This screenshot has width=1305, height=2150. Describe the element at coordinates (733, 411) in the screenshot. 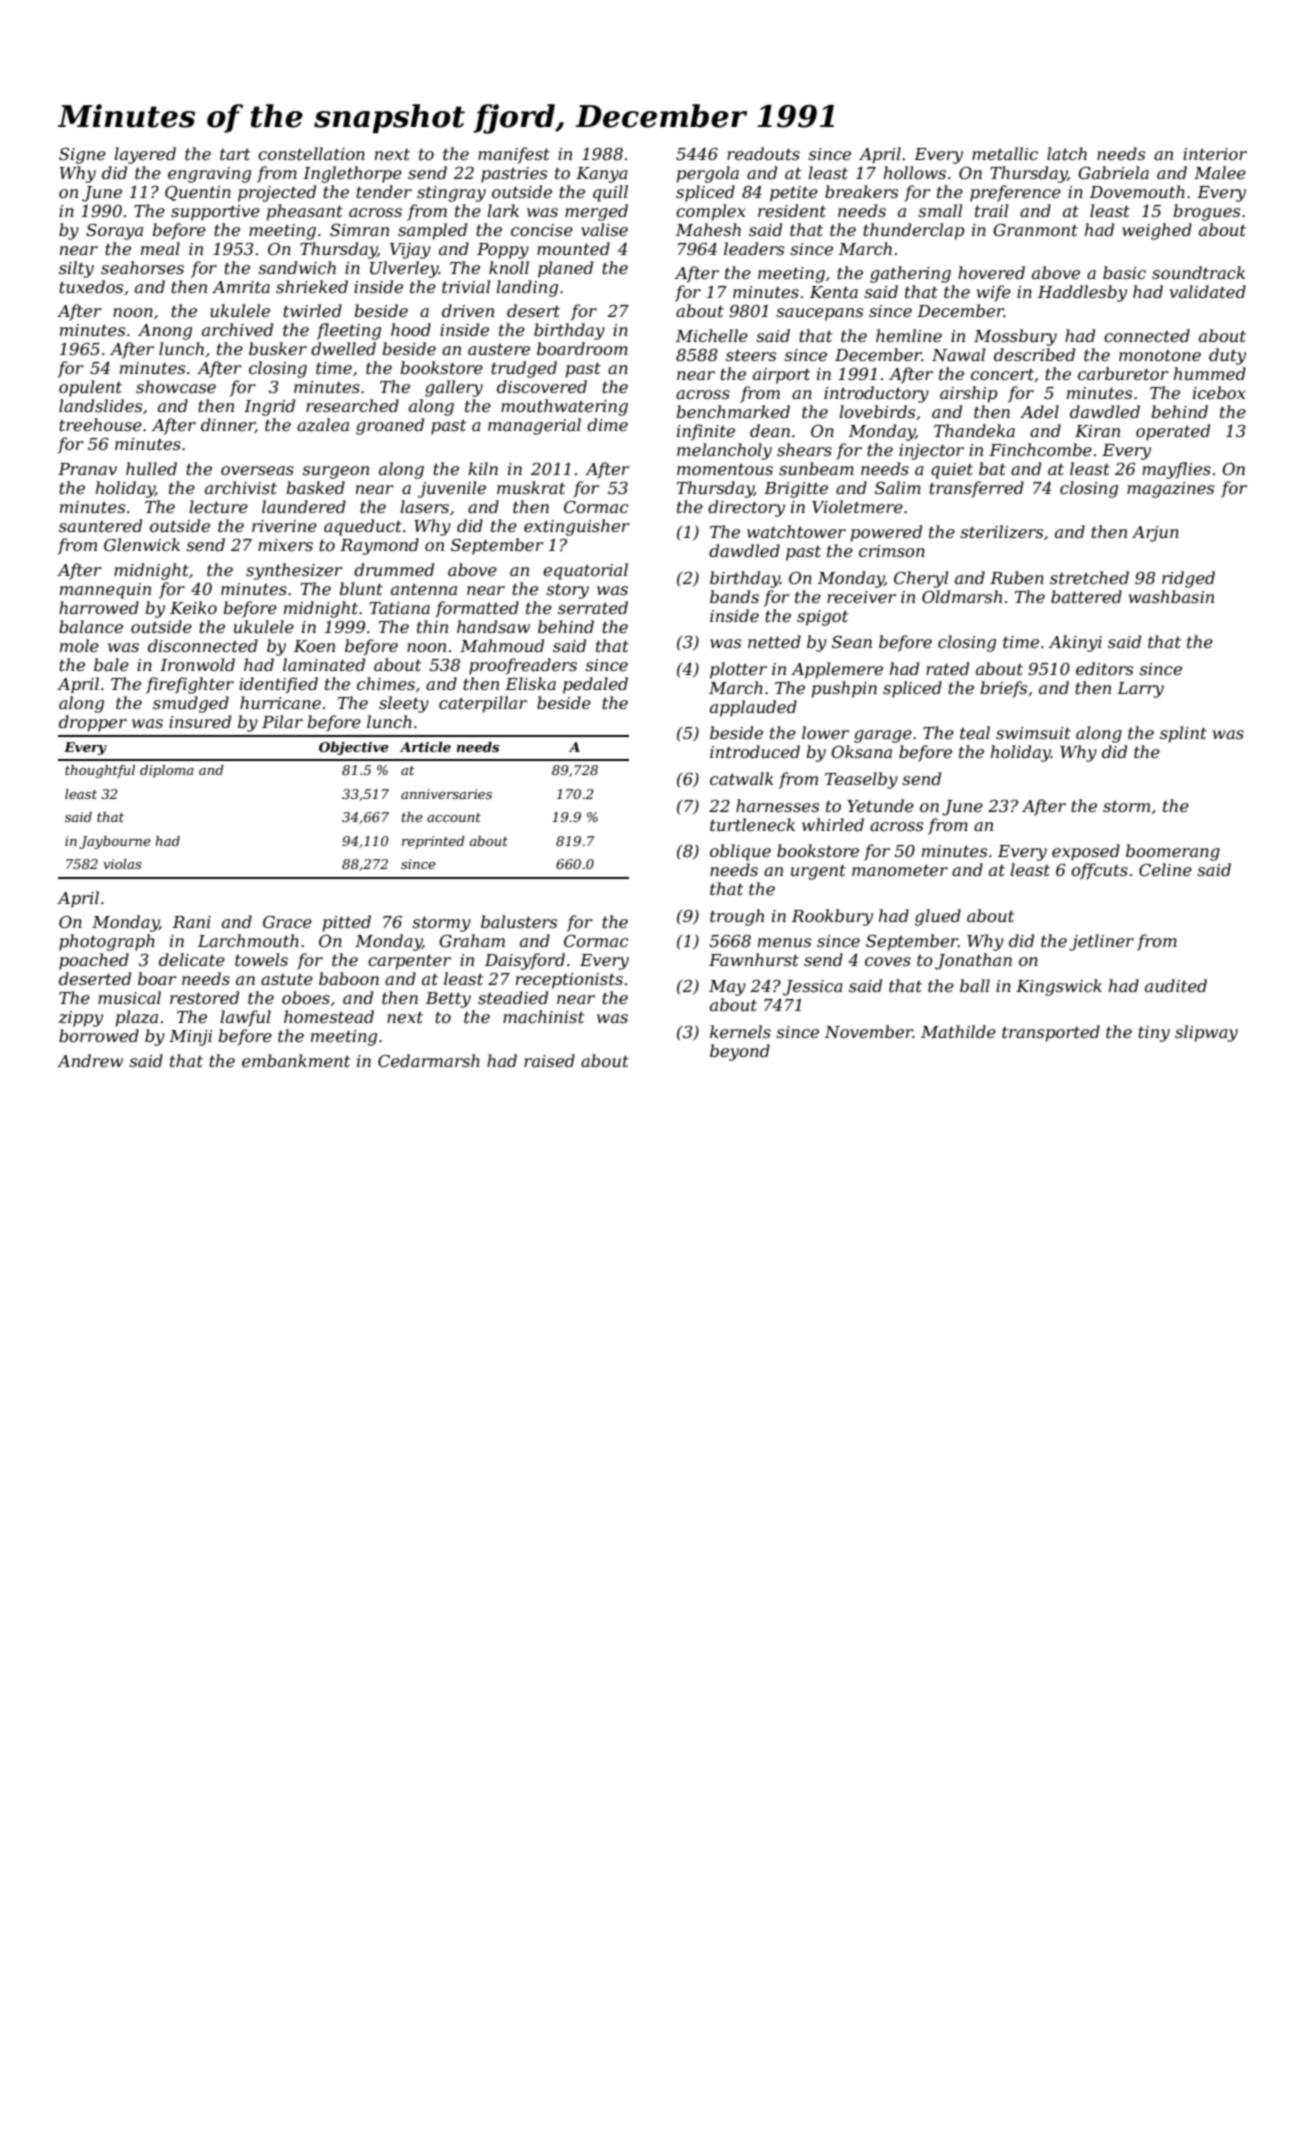

I see `benchmarked` at that location.
